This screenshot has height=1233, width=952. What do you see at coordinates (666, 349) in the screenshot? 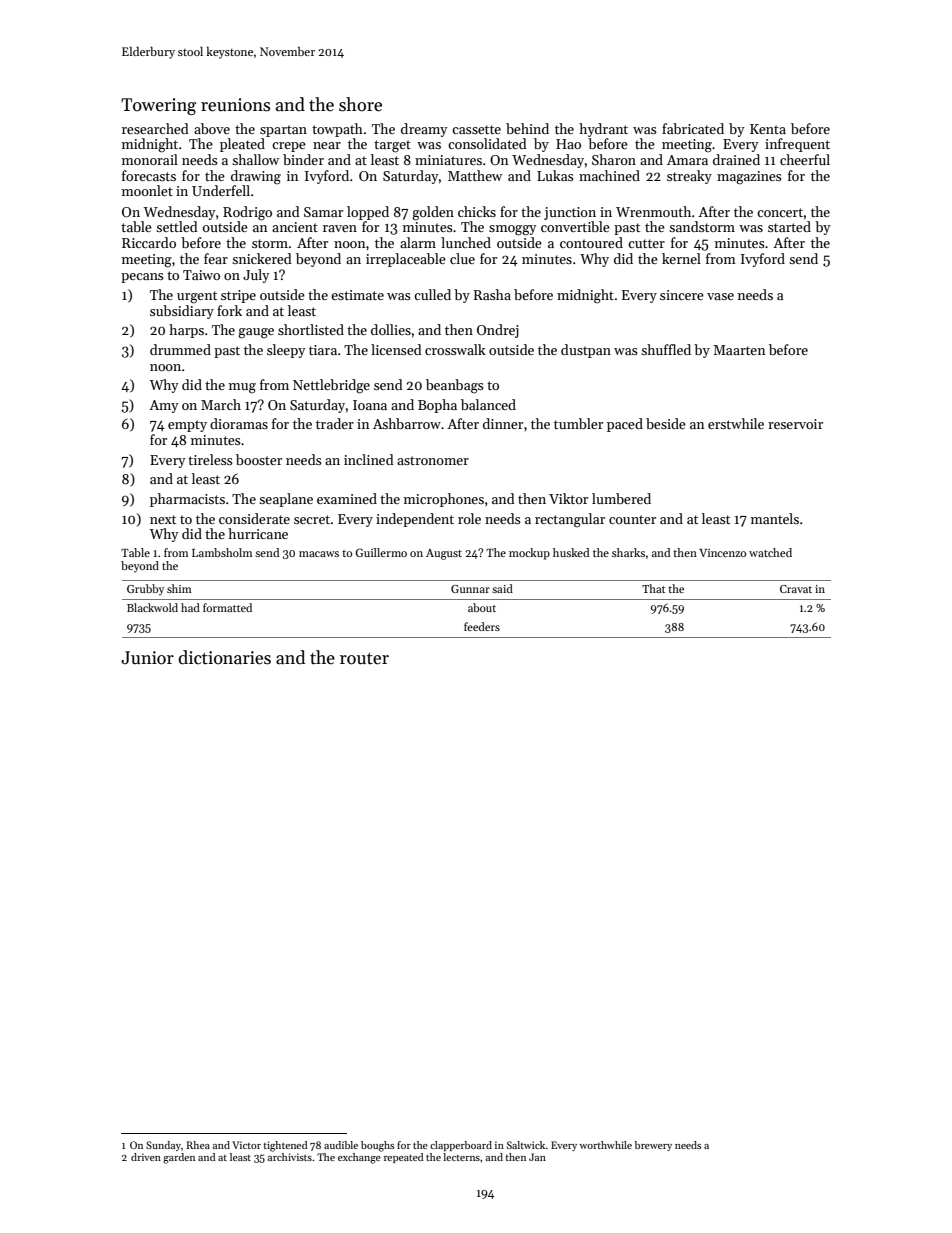
I see `shuffled` at bounding box center [666, 349].
